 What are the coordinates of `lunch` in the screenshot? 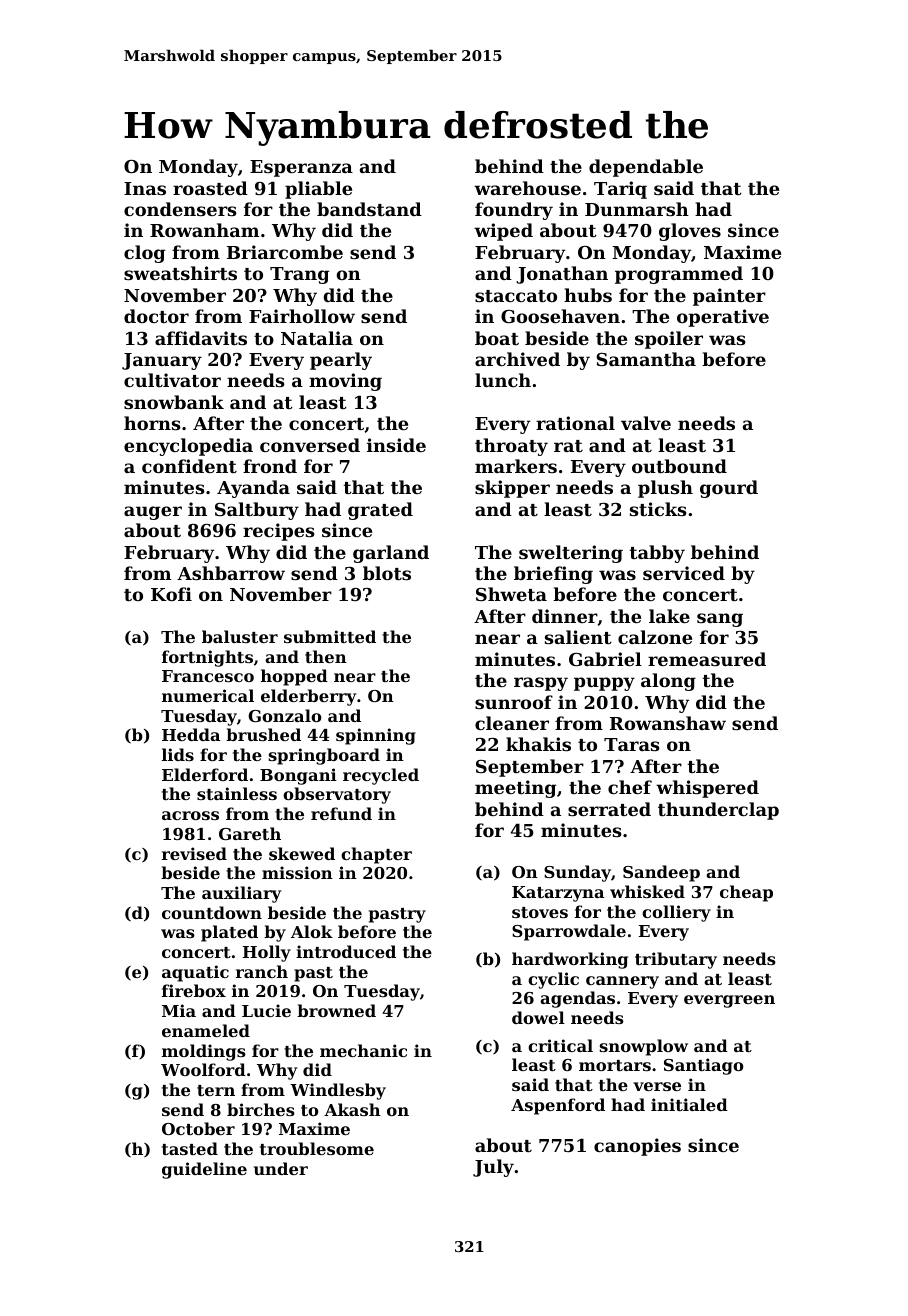 It's located at (503, 380).
